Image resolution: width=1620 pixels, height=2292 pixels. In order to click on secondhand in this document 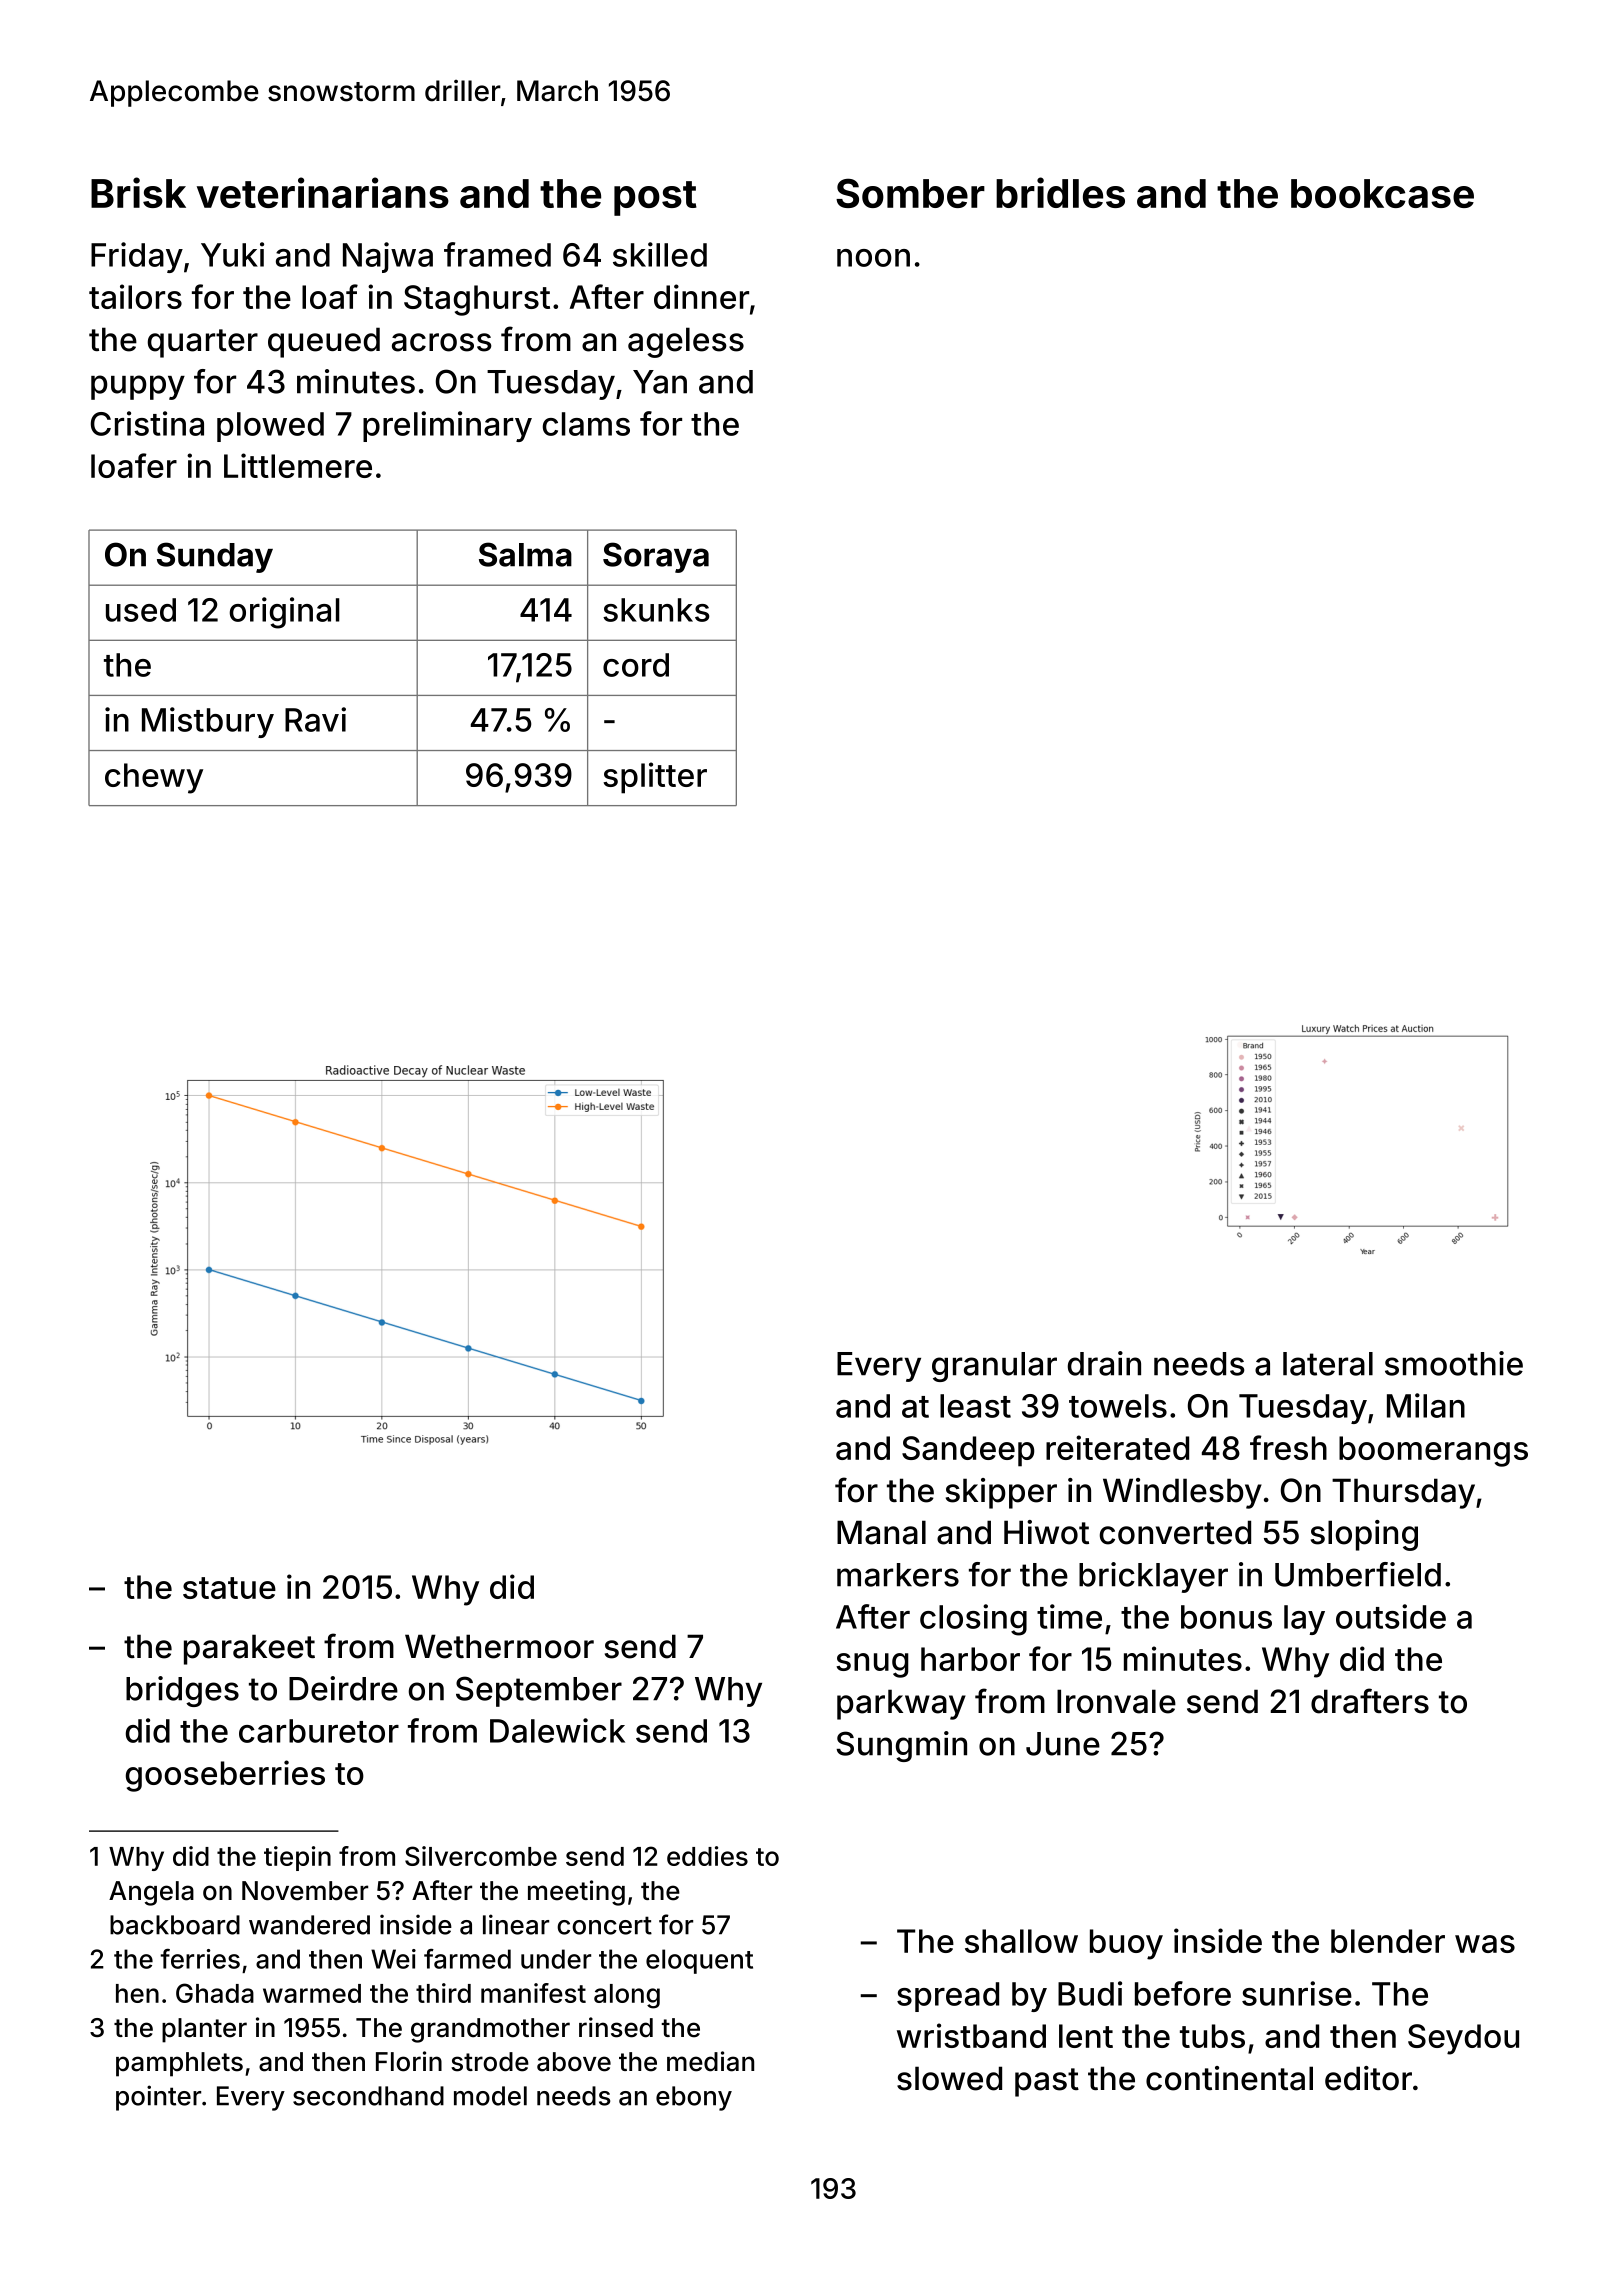, I will do `click(368, 2096)`.
